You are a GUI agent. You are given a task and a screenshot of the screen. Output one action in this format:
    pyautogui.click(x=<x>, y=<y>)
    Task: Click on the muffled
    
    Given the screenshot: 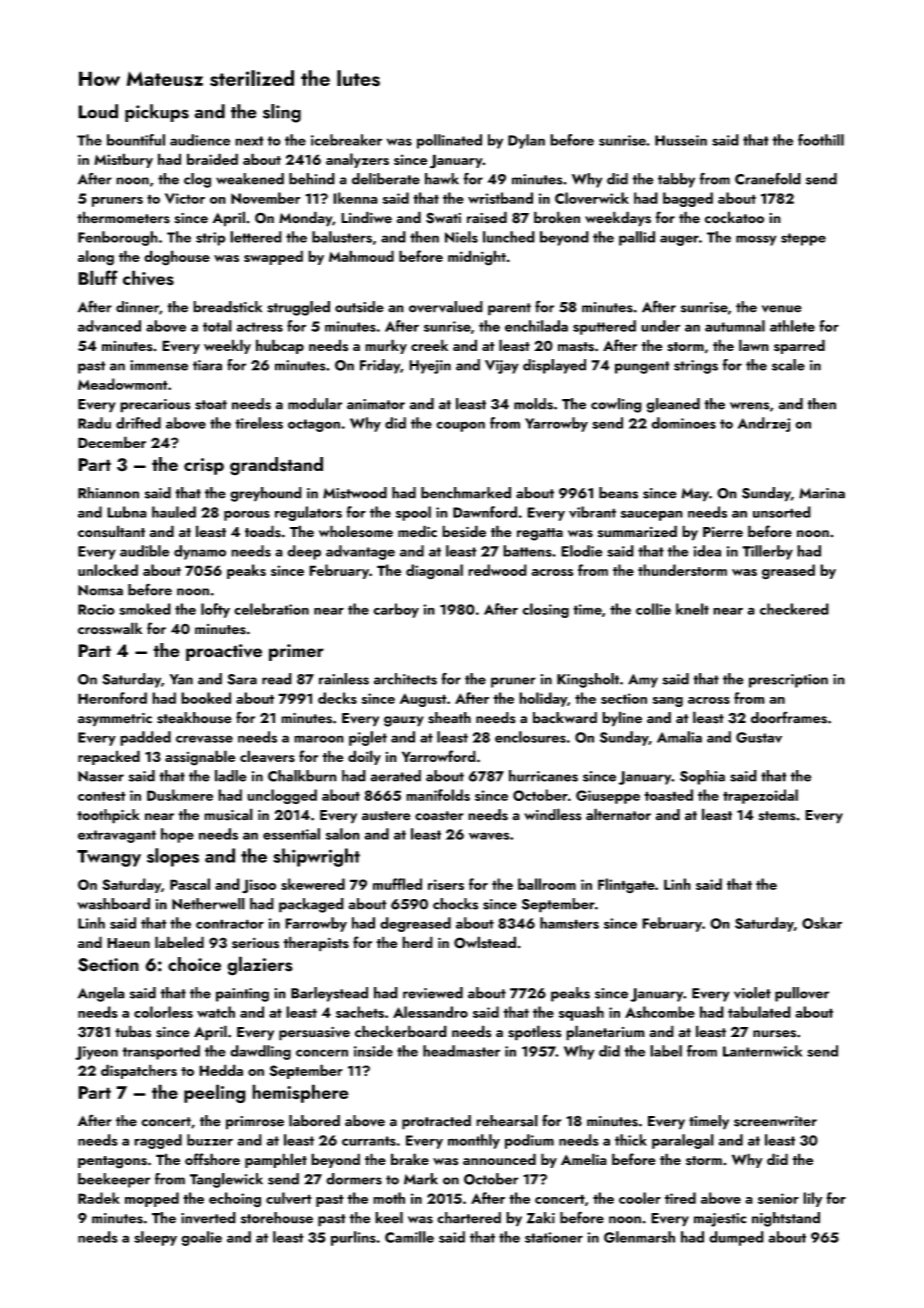 What is the action you would take?
    pyautogui.click(x=397, y=884)
